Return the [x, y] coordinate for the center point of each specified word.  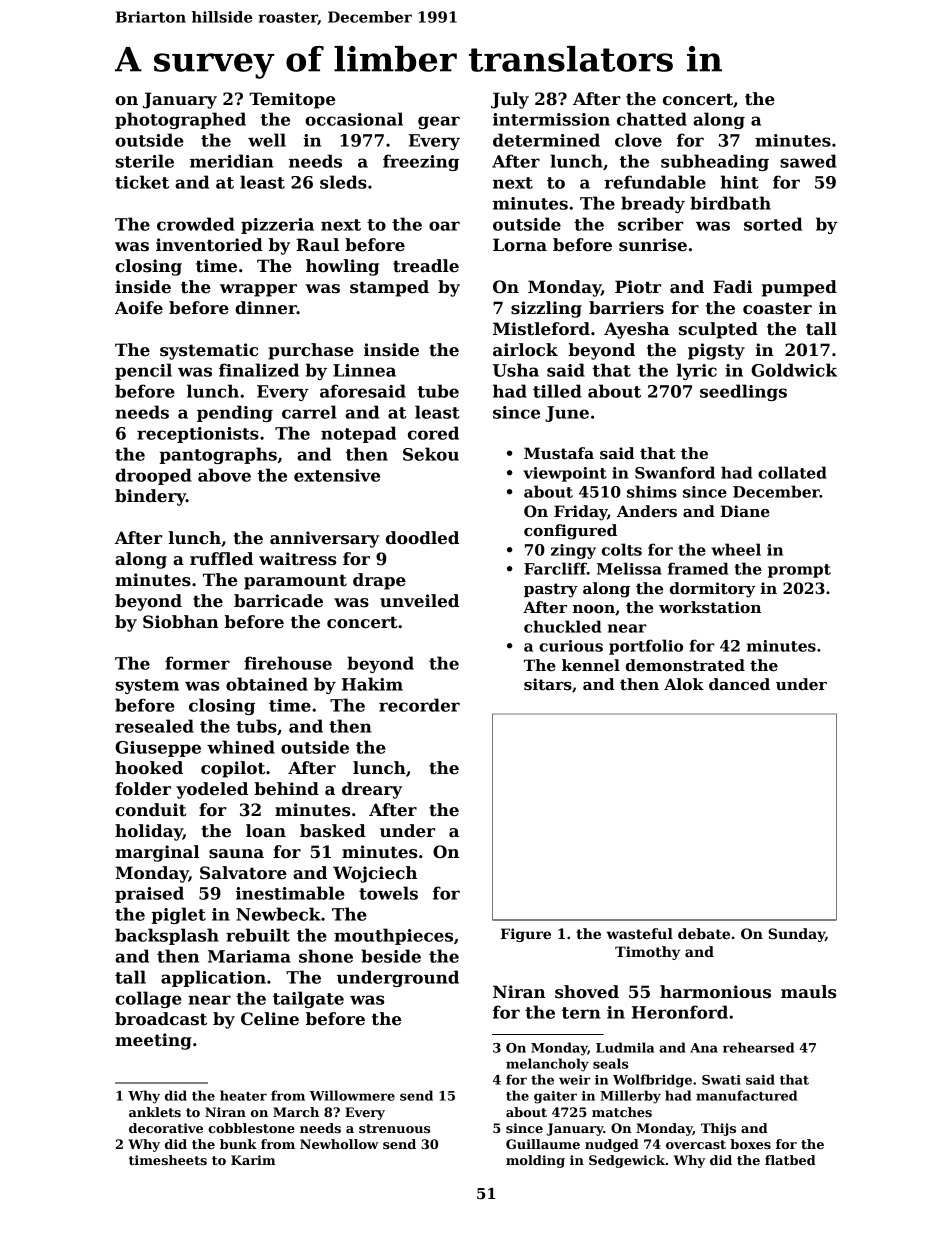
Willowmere [352, 1095]
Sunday [797, 935]
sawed [808, 161]
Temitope [292, 100]
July [510, 100]
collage [148, 999]
